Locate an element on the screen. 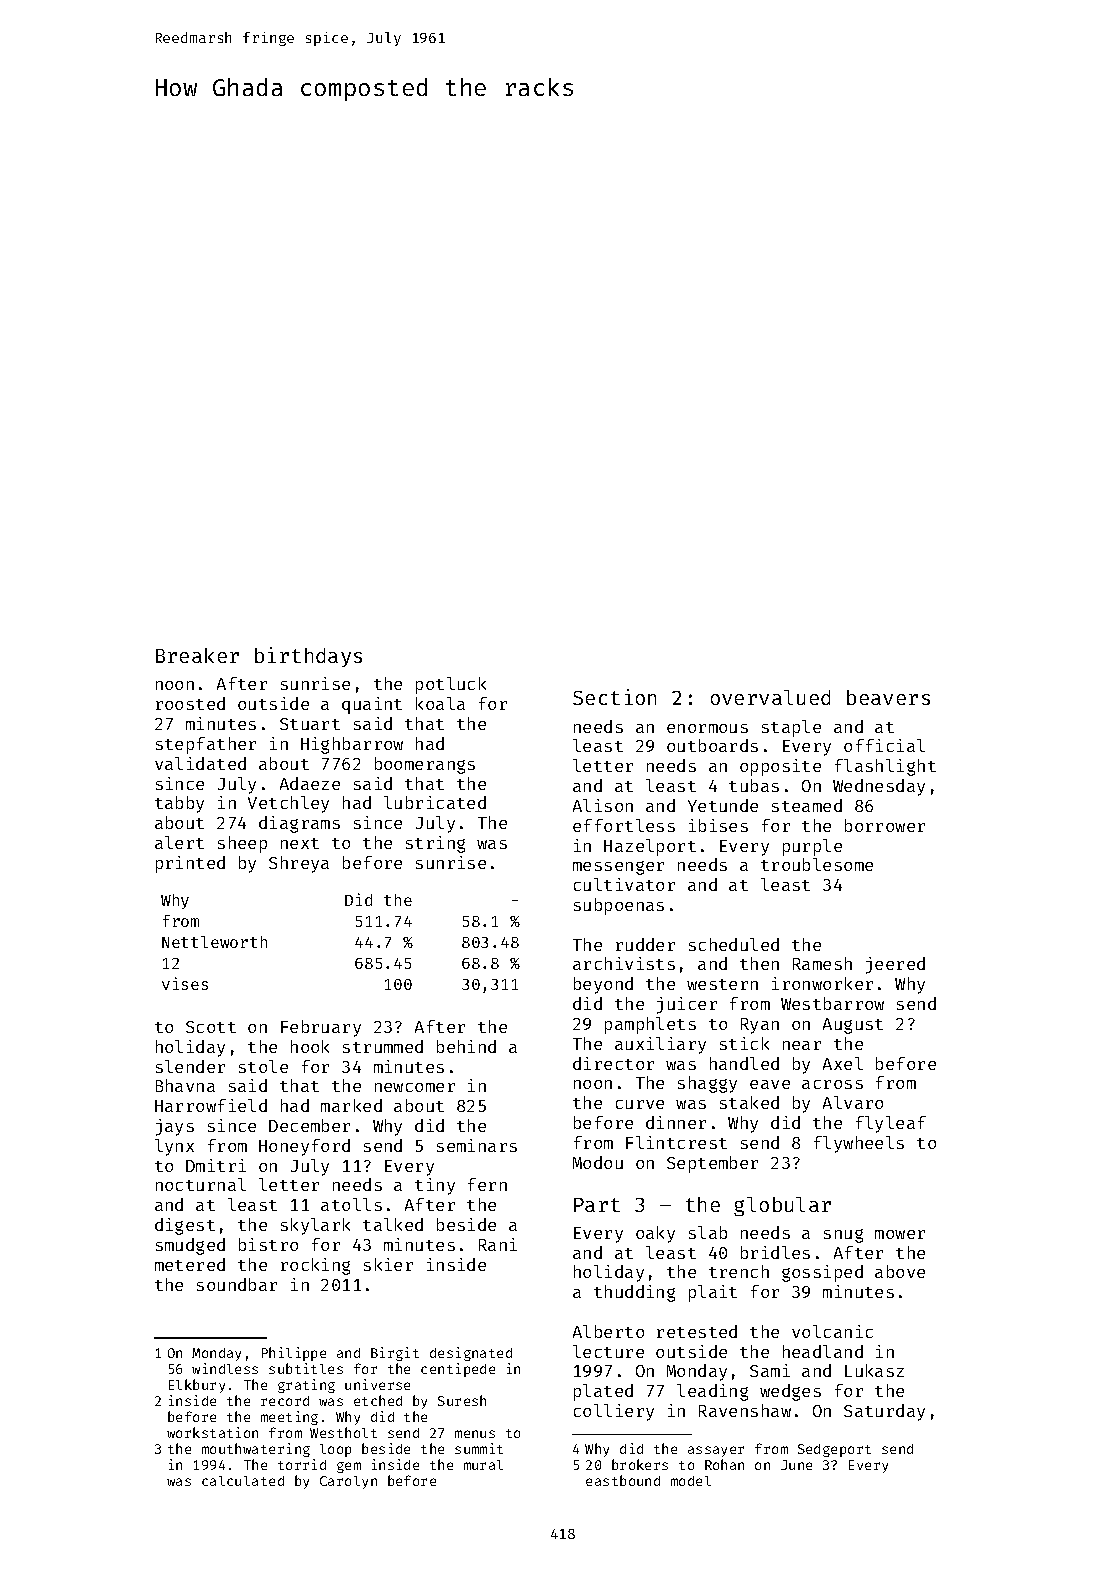  opposite is located at coordinates (780, 767).
